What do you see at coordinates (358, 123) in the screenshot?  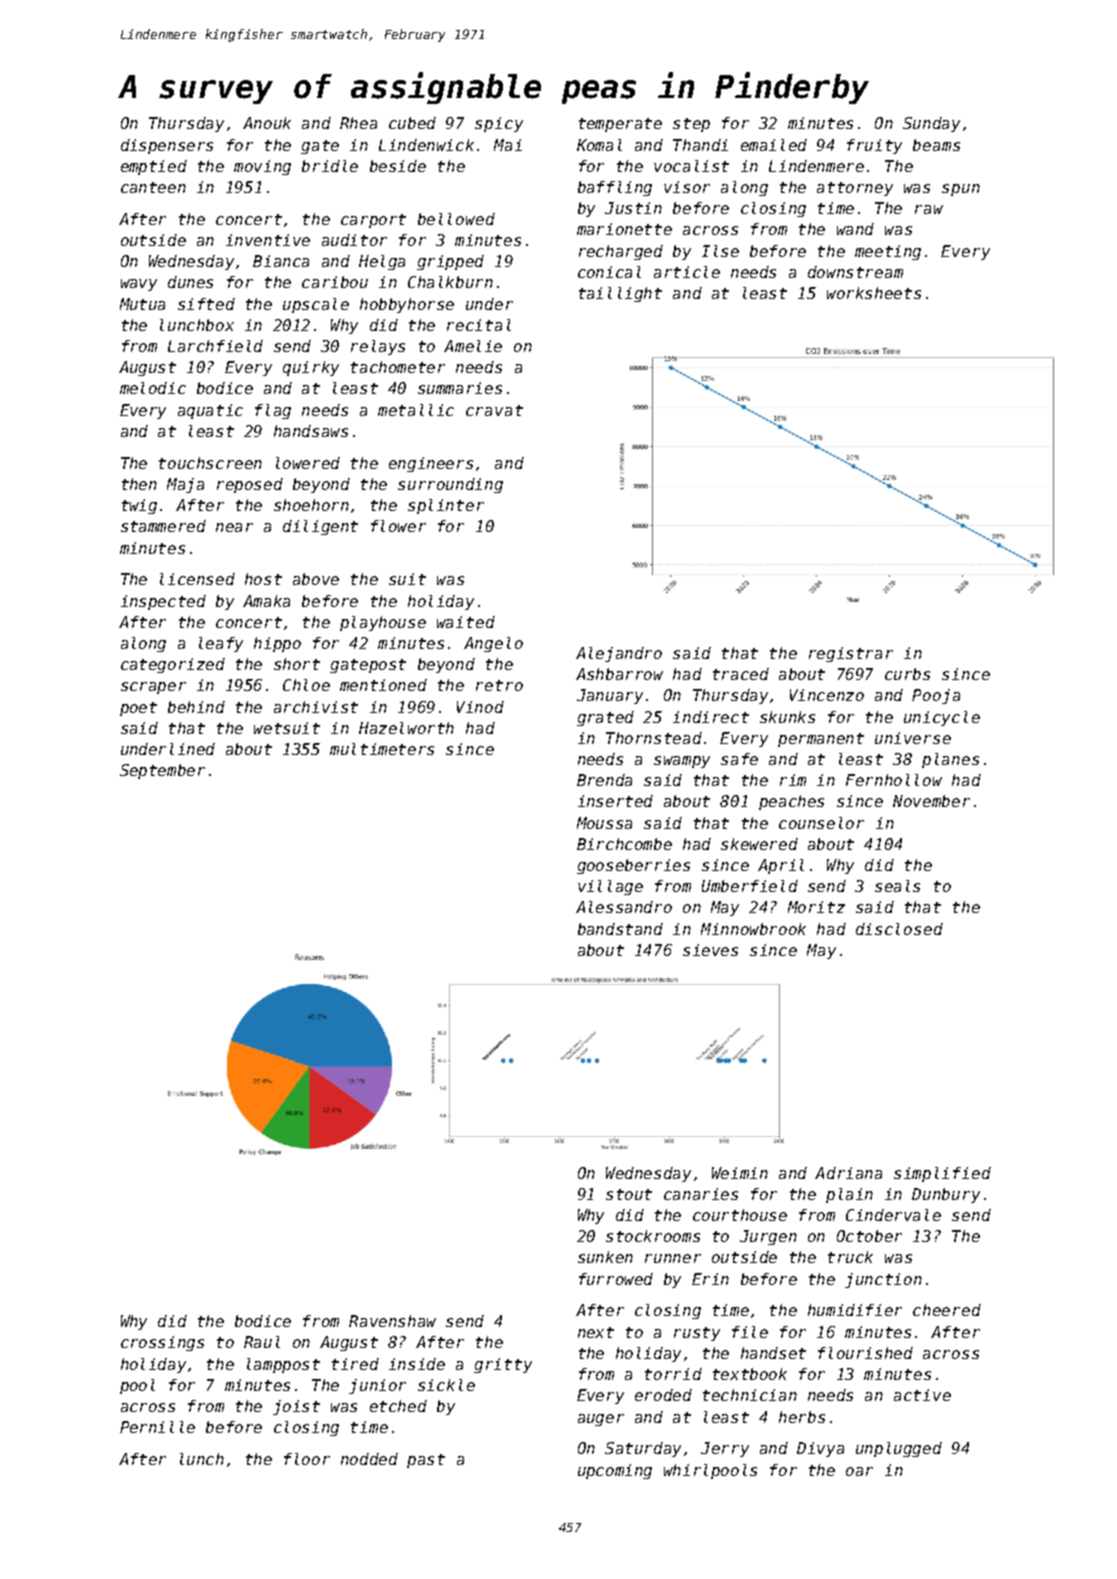 I see `Rhea` at bounding box center [358, 123].
